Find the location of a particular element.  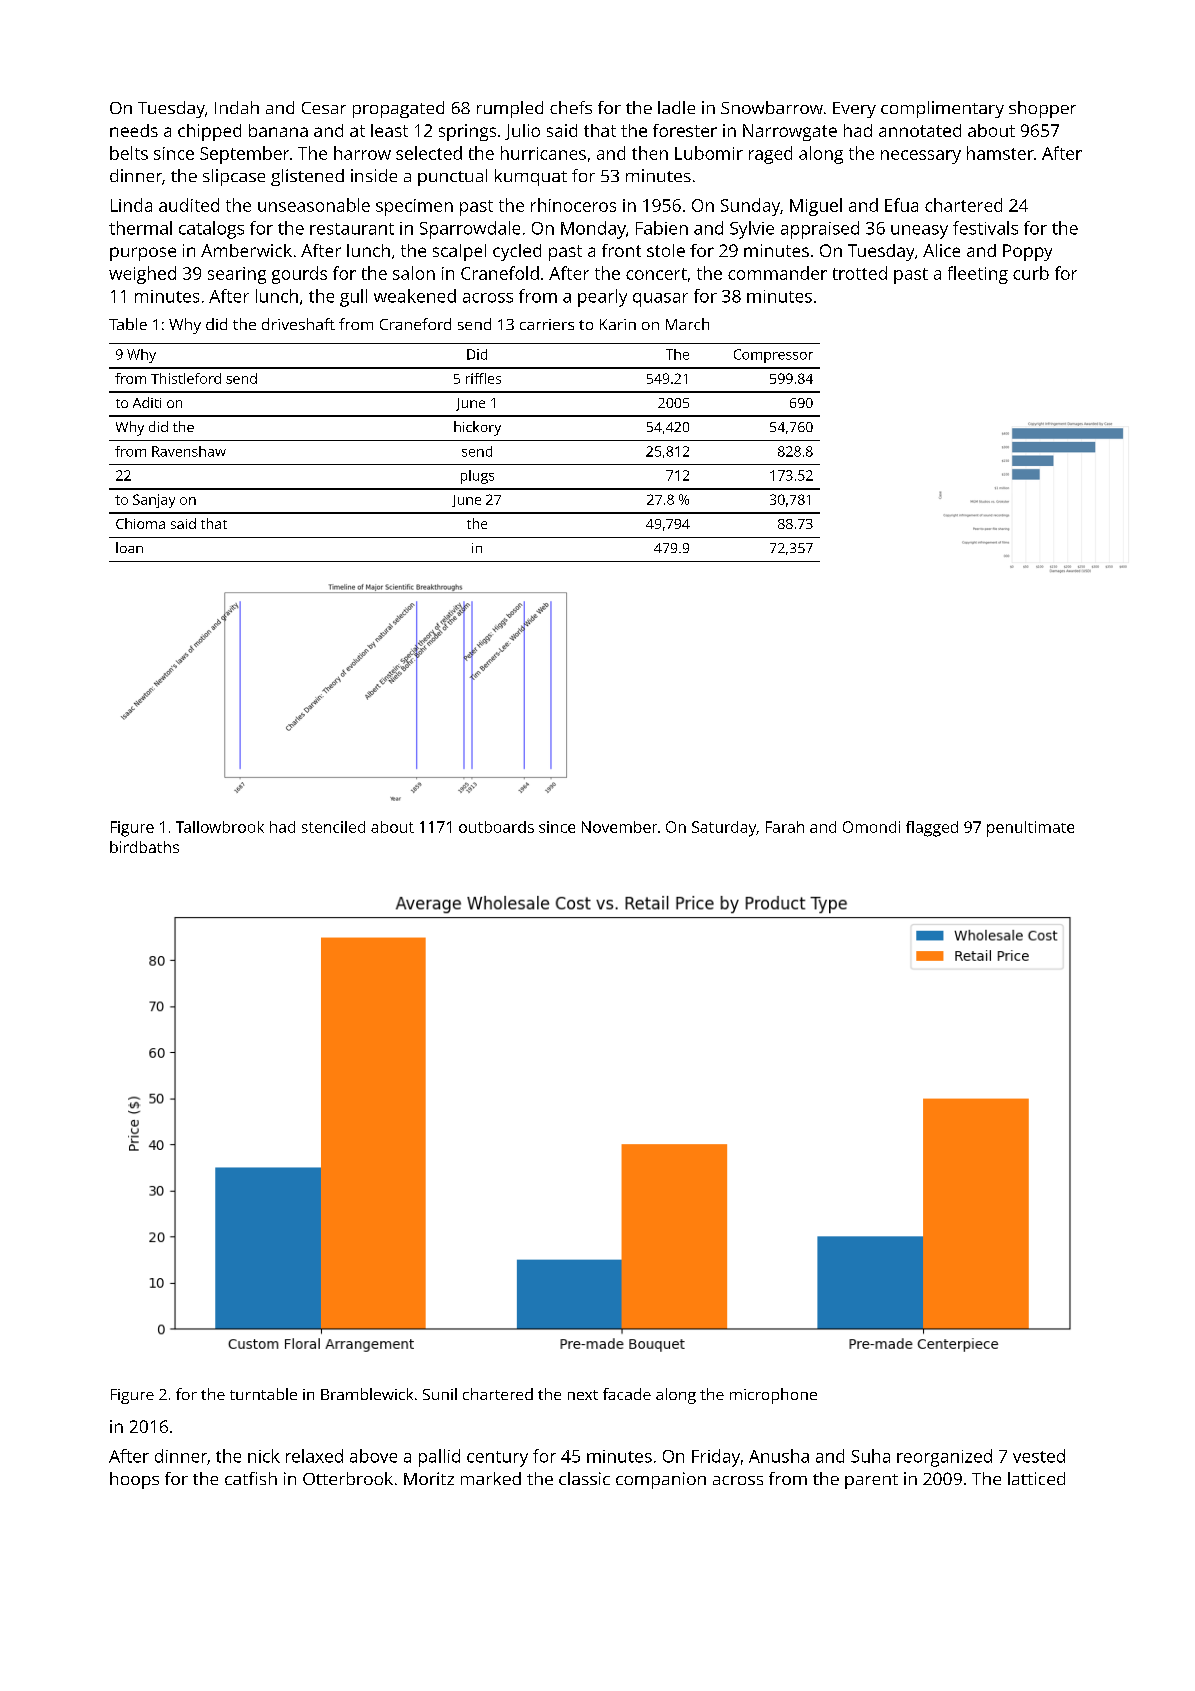

microphone is located at coordinates (773, 1396).
